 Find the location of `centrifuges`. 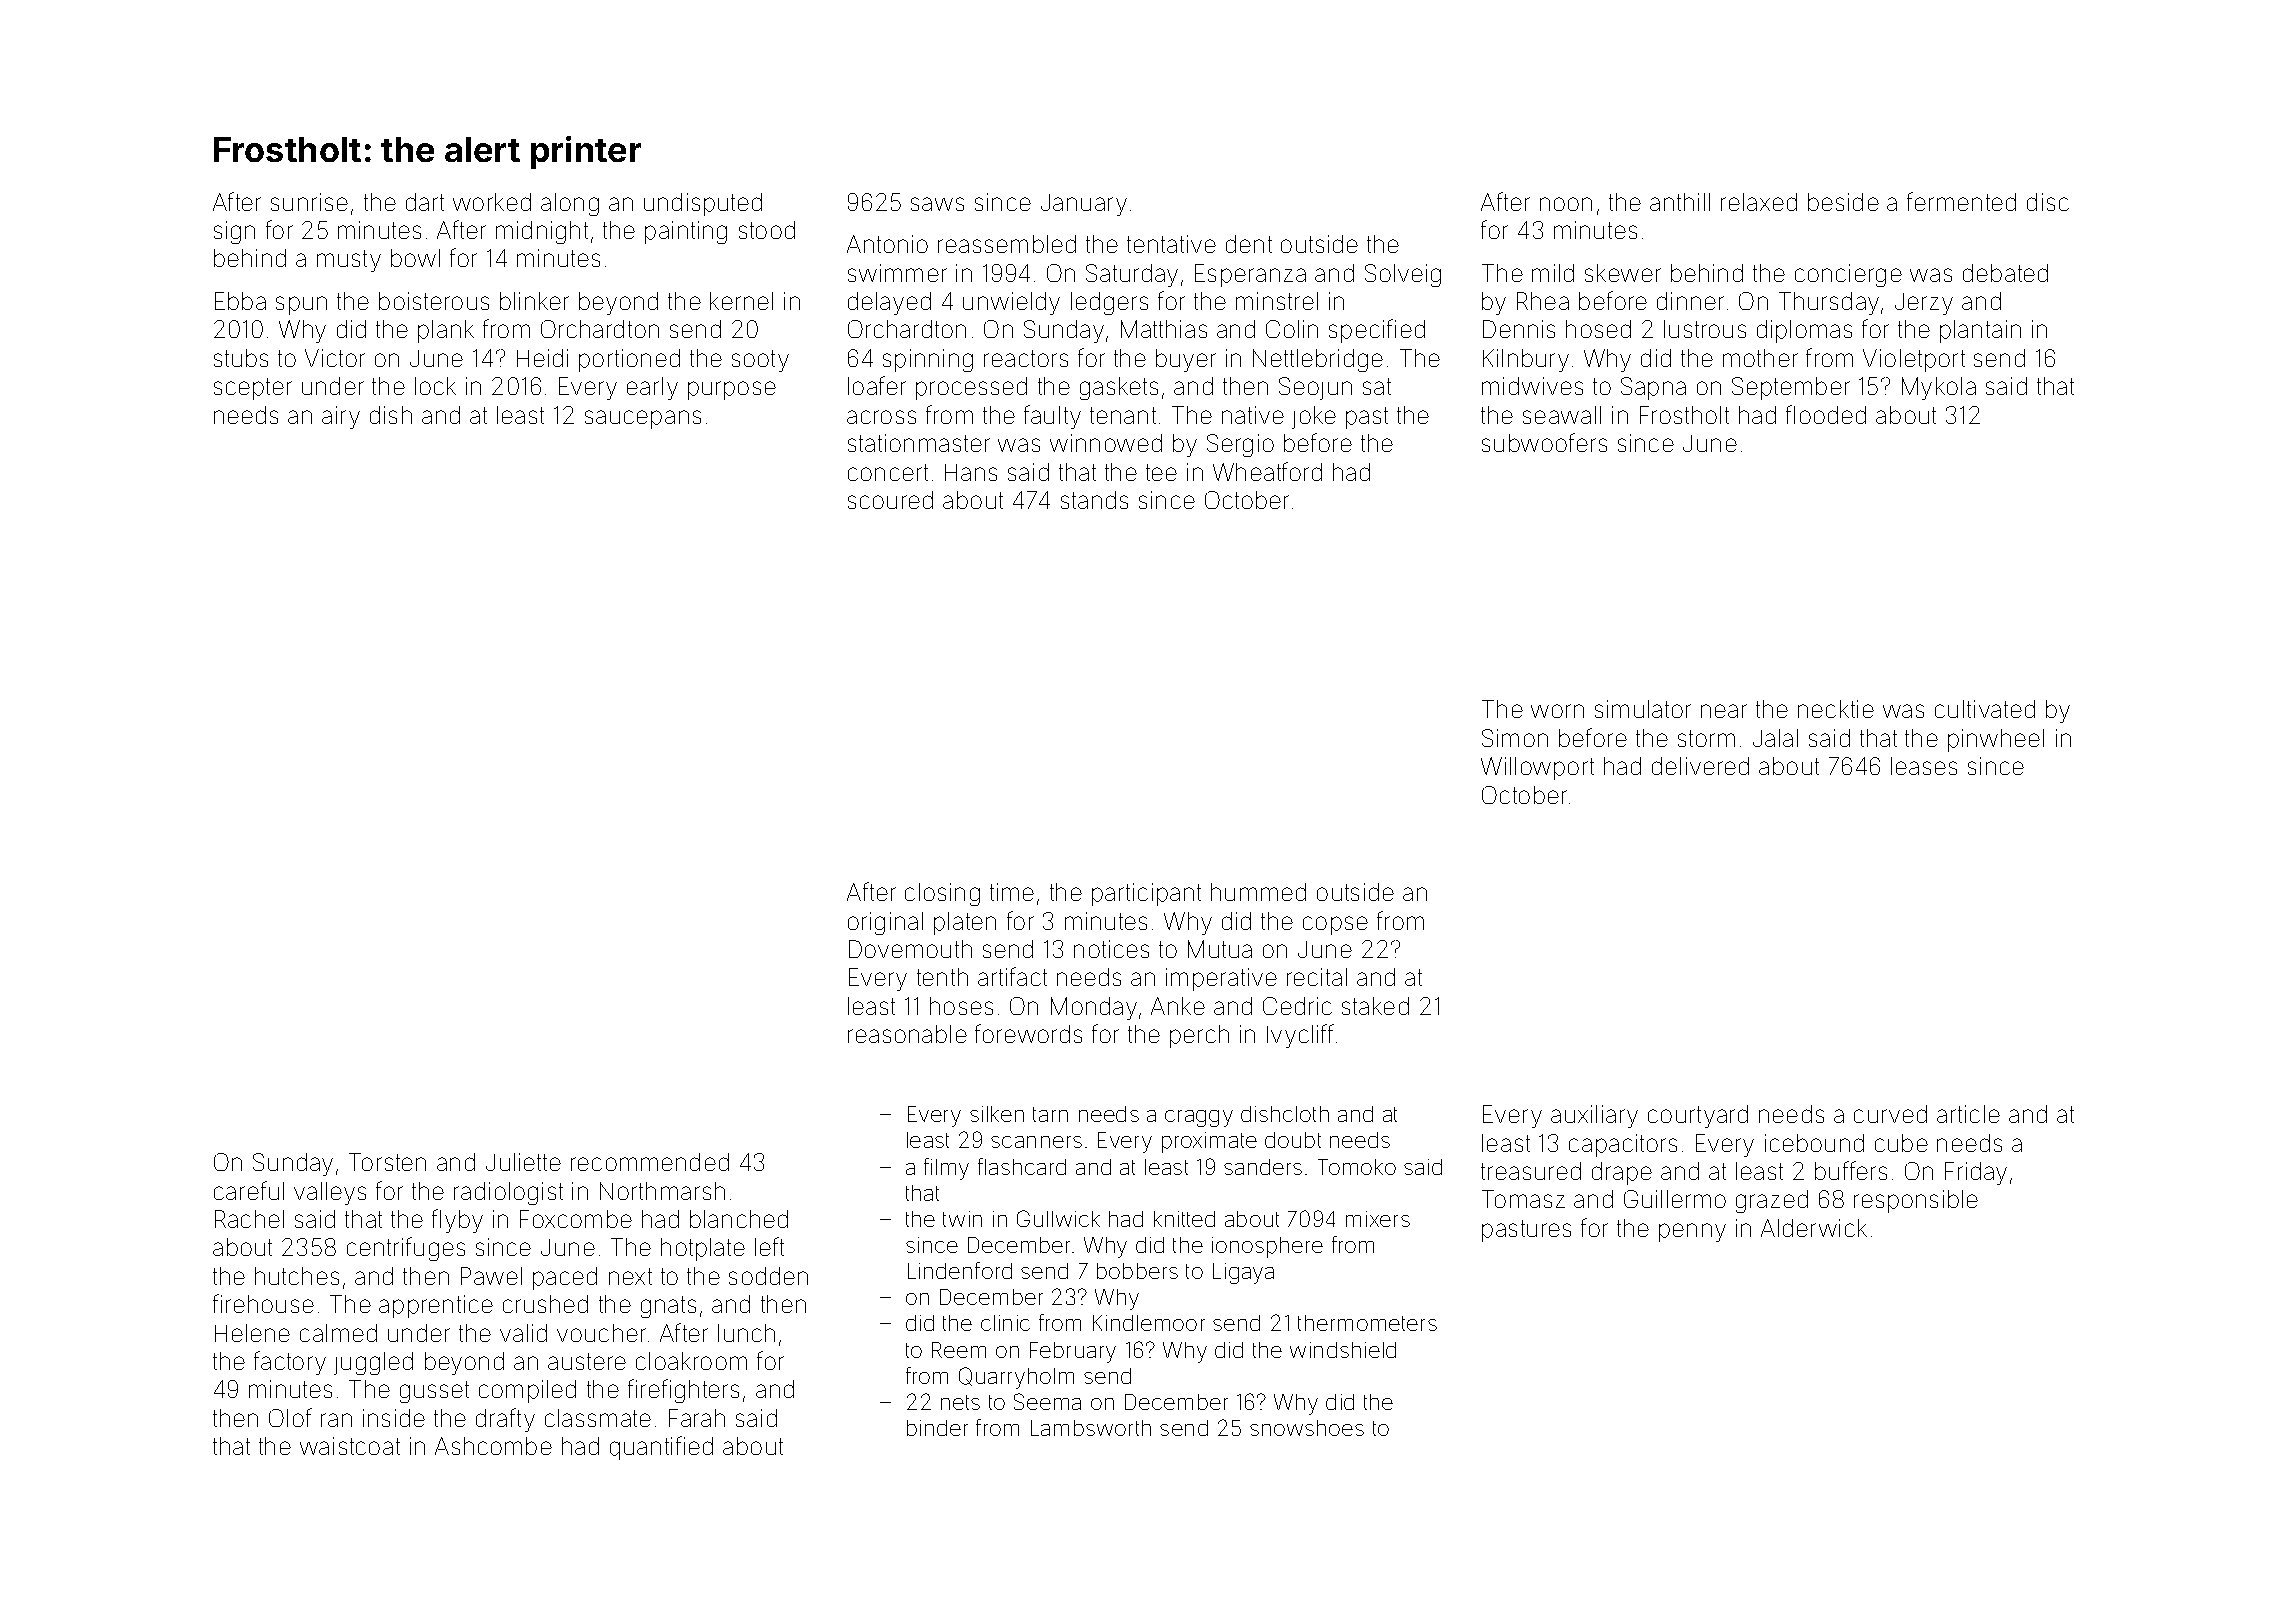

centrifuges is located at coordinates (406, 1249).
